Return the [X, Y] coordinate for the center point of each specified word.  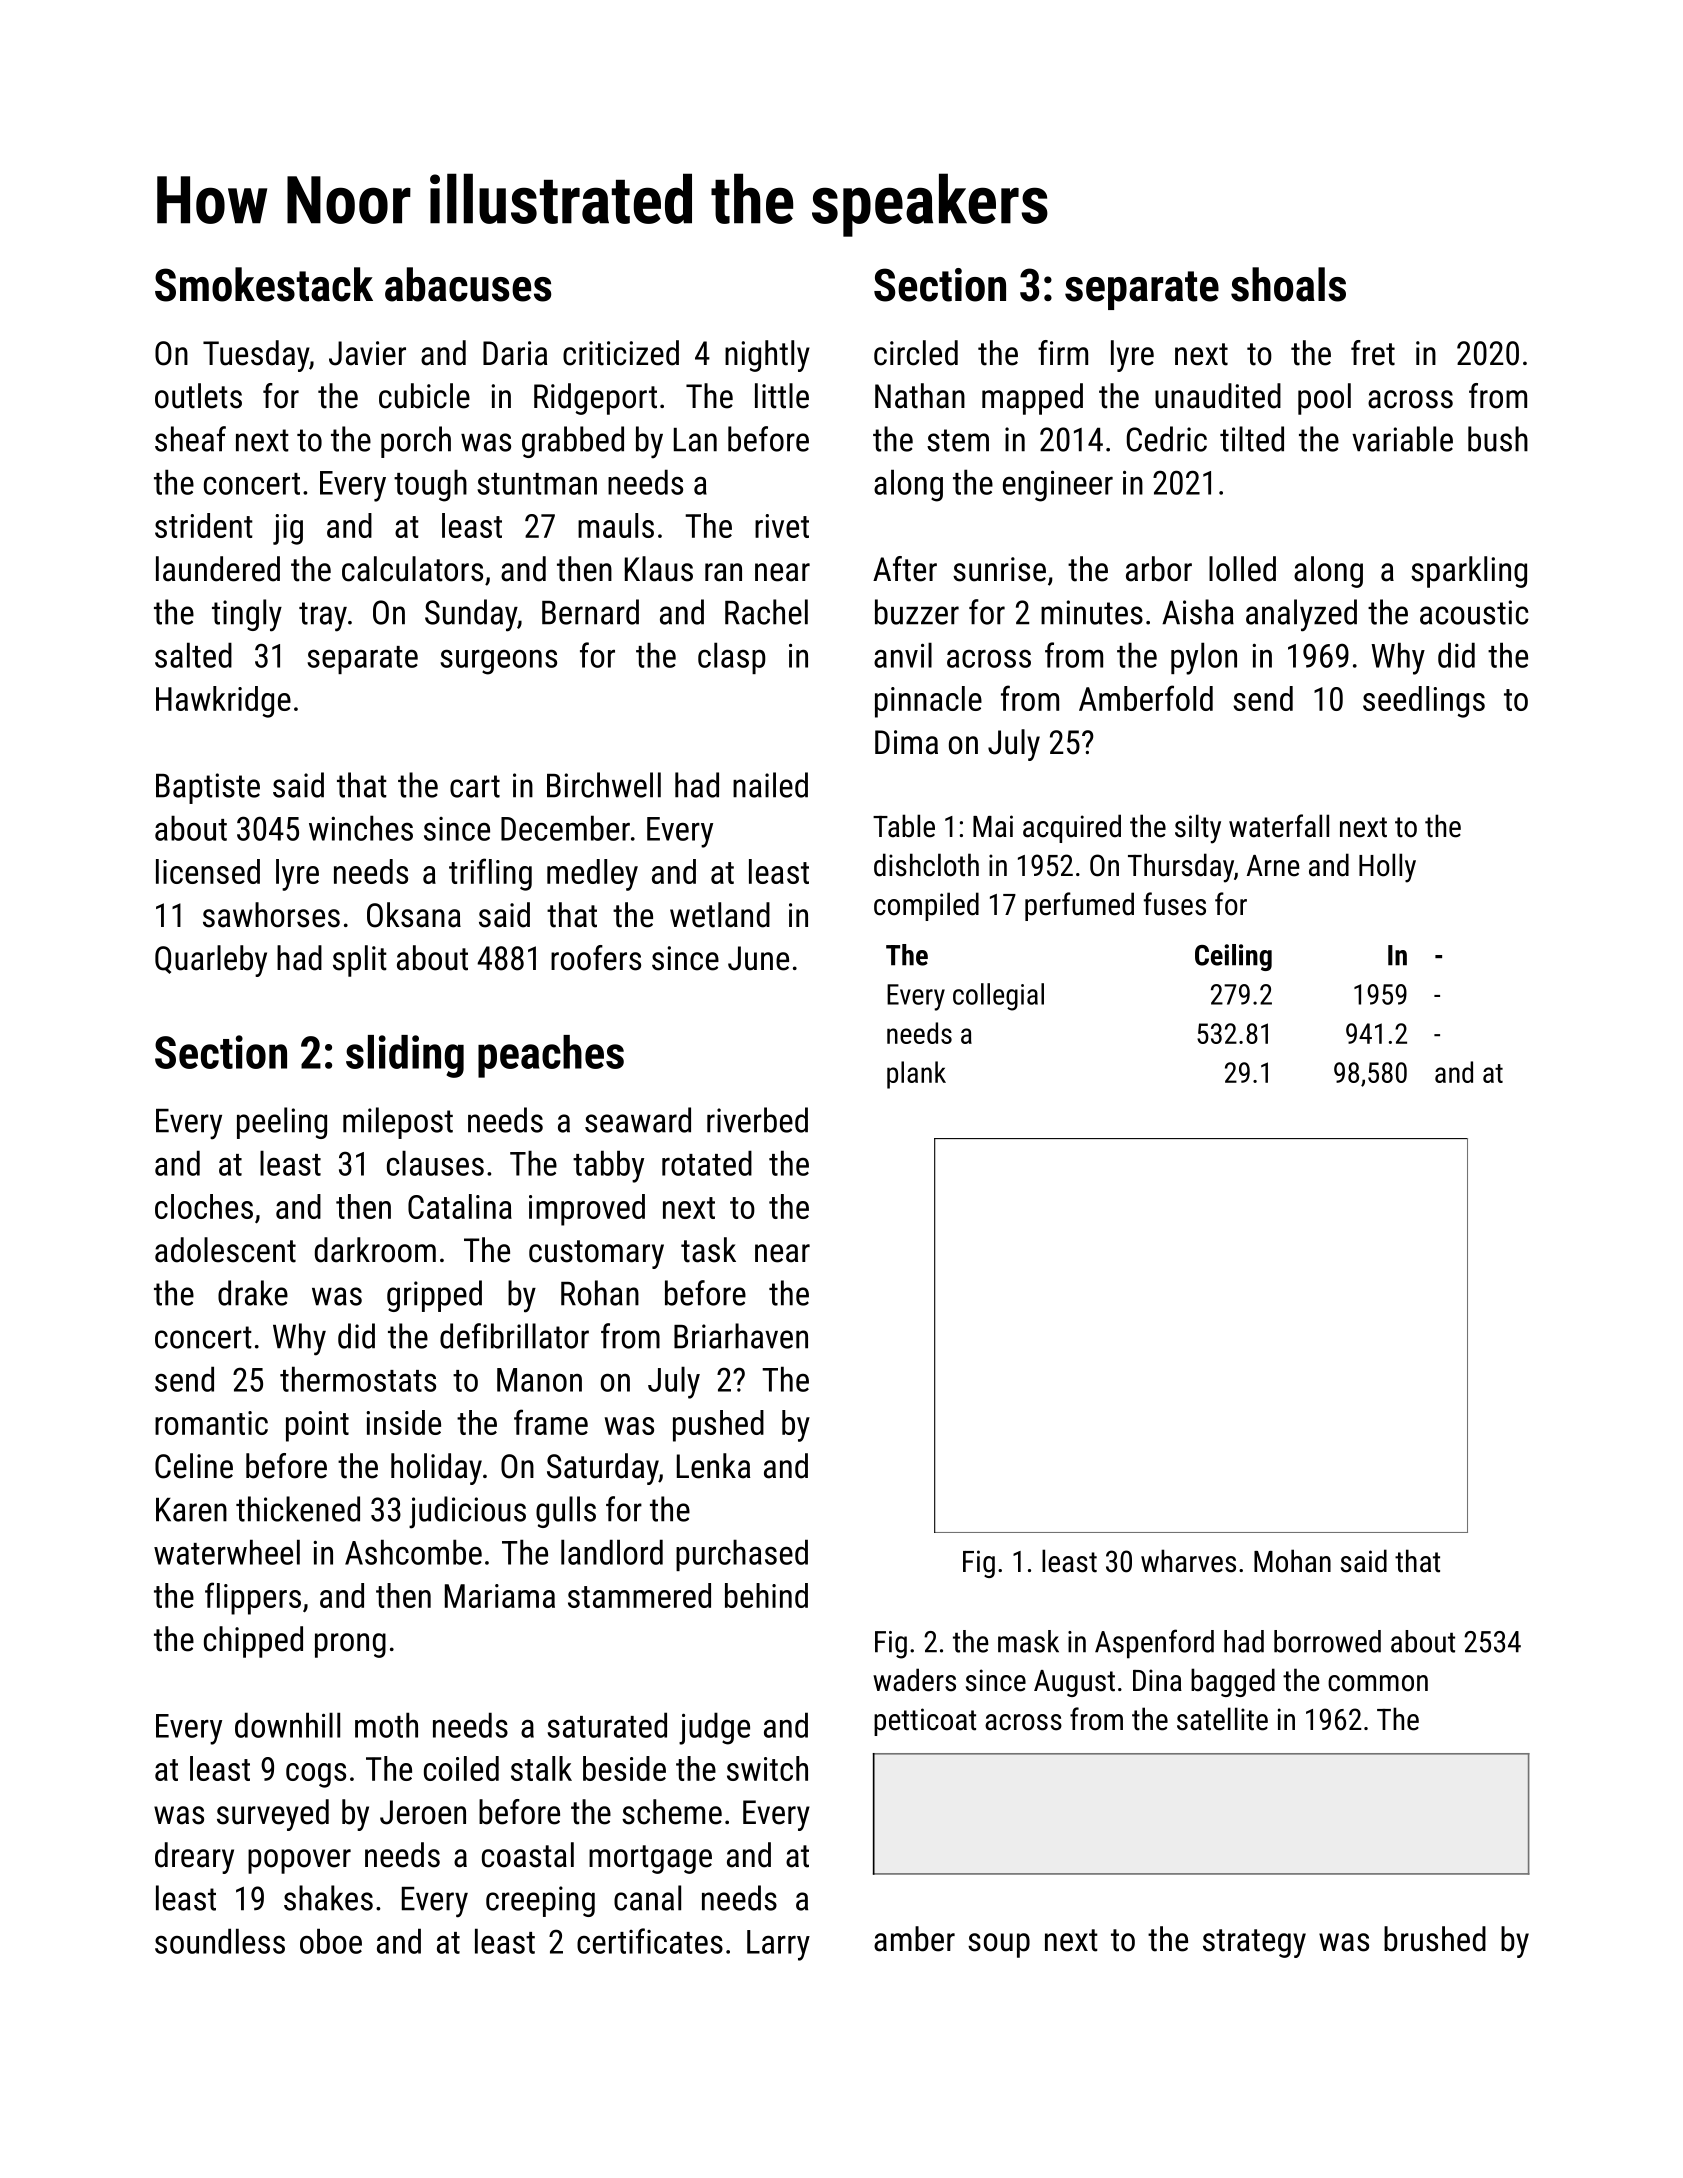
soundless [220, 1941]
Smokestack [264, 284]
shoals [1288, 284]
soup [999, 1945]
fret [1373, 353]
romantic [211, 1423]
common [1378, 1683]
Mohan [1292, 1561]
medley [592, 875]
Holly [1387, 868]
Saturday [602, 1469]
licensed [208, 871]
